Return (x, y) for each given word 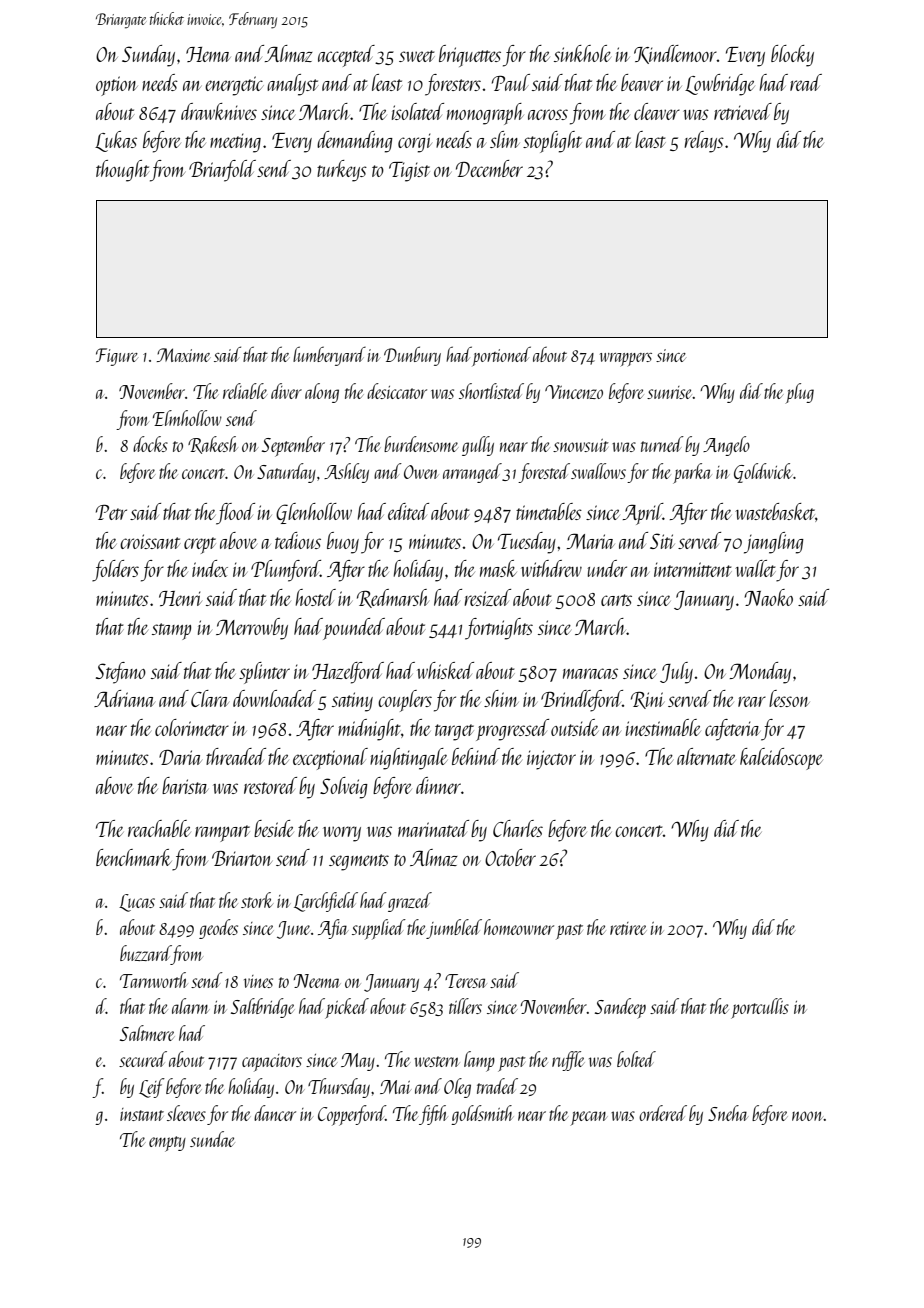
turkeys (342, 171)
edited (408, 511)
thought (122, 171)
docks (150, 444)
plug (799, 393)
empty (167, 1144)
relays (704, 142)
